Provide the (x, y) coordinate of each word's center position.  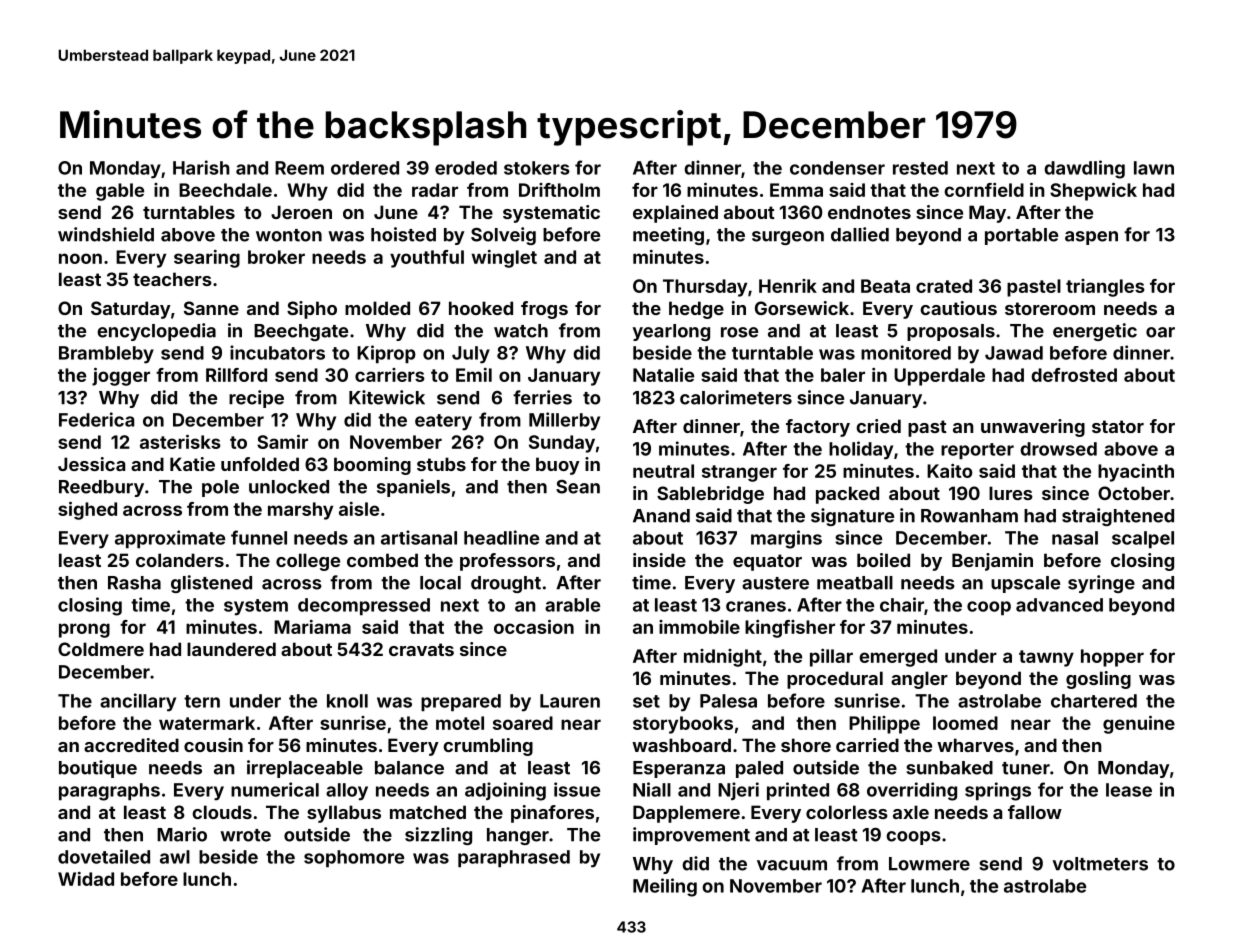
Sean (578, 487)
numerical (275, 789)
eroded (466, 168)
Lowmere (929, 864)
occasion (534, 626)
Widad (86, 879)
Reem (299, 168)
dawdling (1084, 169)
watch (521, 331)
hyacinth (1136, 473)
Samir (282, 441)
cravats (421, 649)
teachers (172, 279)
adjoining (505, 791)
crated (944, 286)
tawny (1046, 658)
